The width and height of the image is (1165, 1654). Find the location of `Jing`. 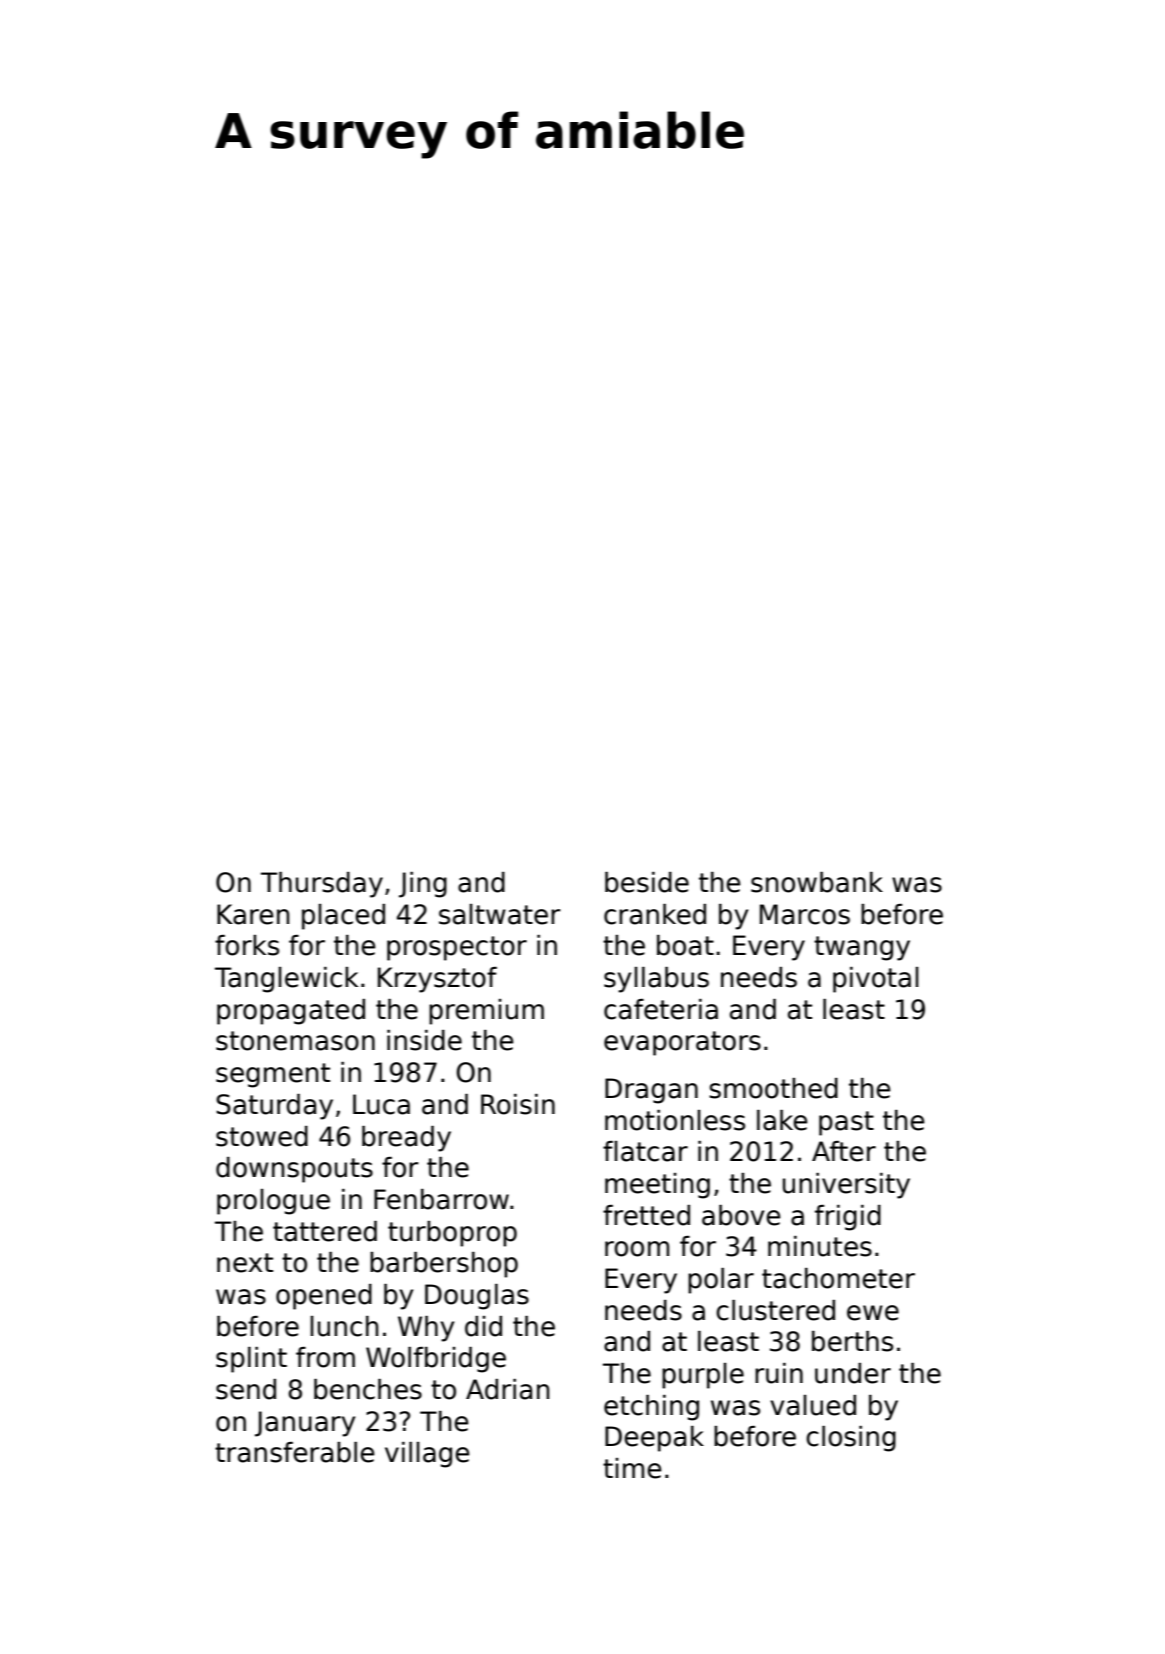

Jing is located at coordinates (423, 885).
